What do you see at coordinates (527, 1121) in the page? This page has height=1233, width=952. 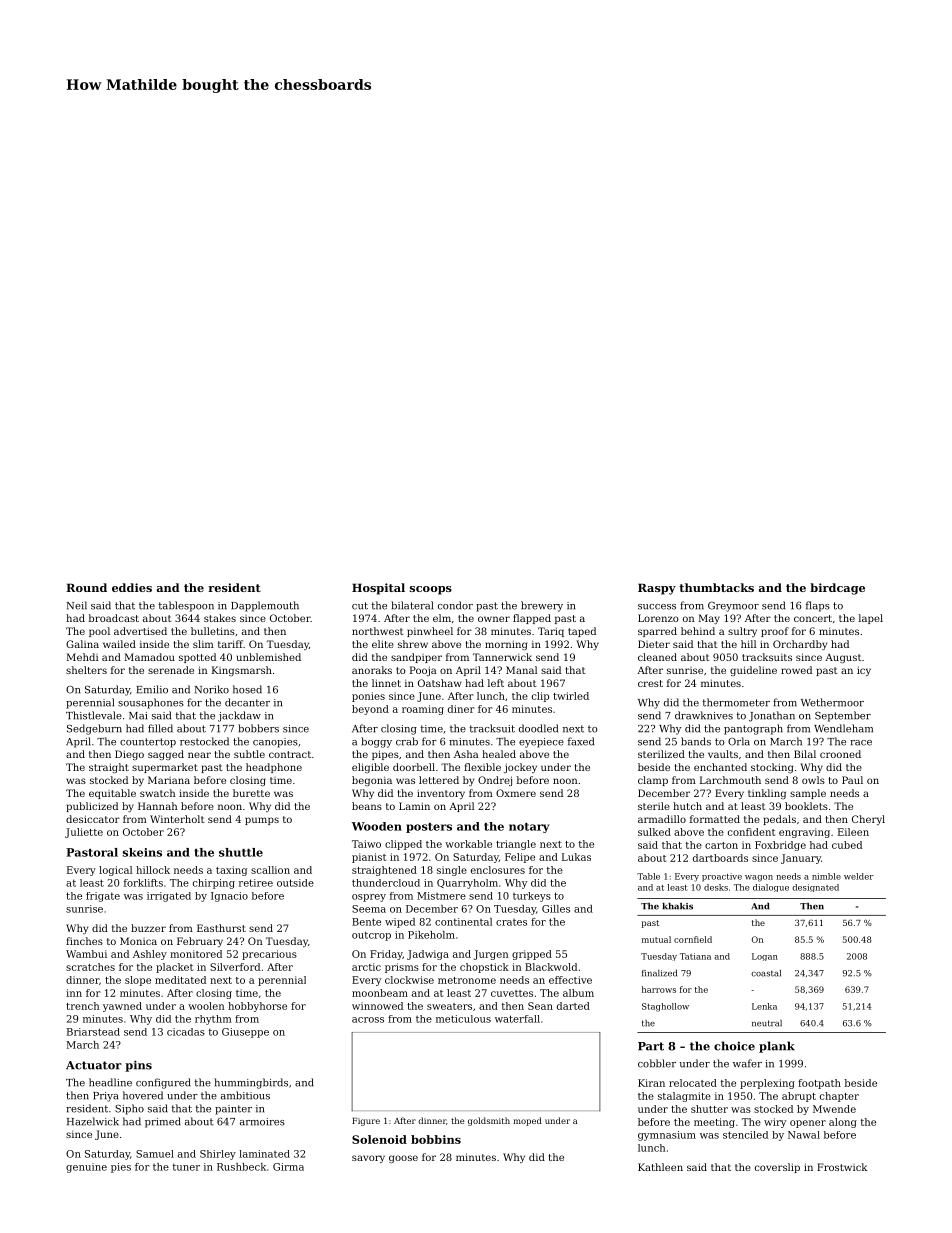 I see `moped` at bounding box center [527, 1121].
